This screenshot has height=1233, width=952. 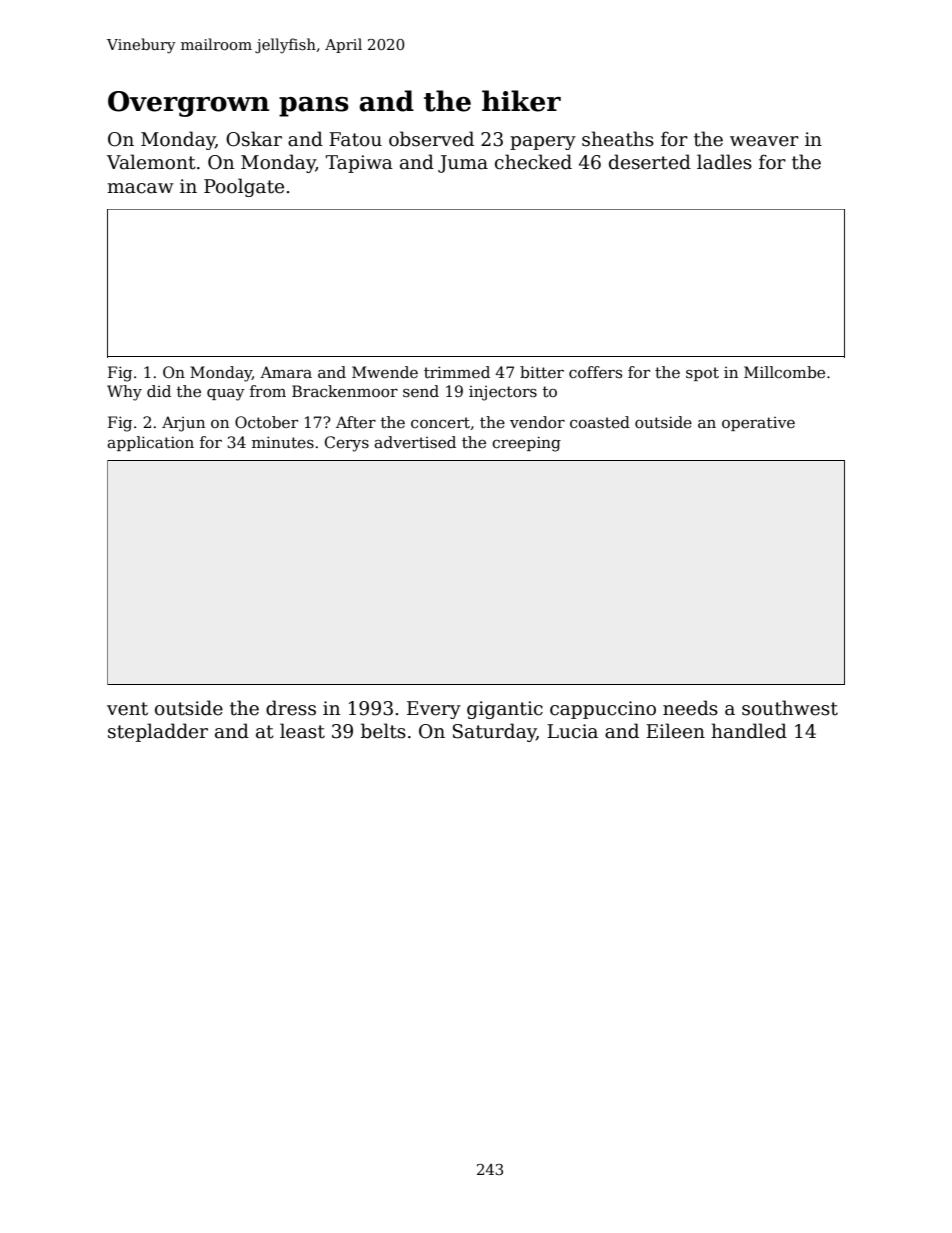 What do you see at coordinates (764, 141) in the screenshot?
I see `weaver` at bounding box center [764, 141].
